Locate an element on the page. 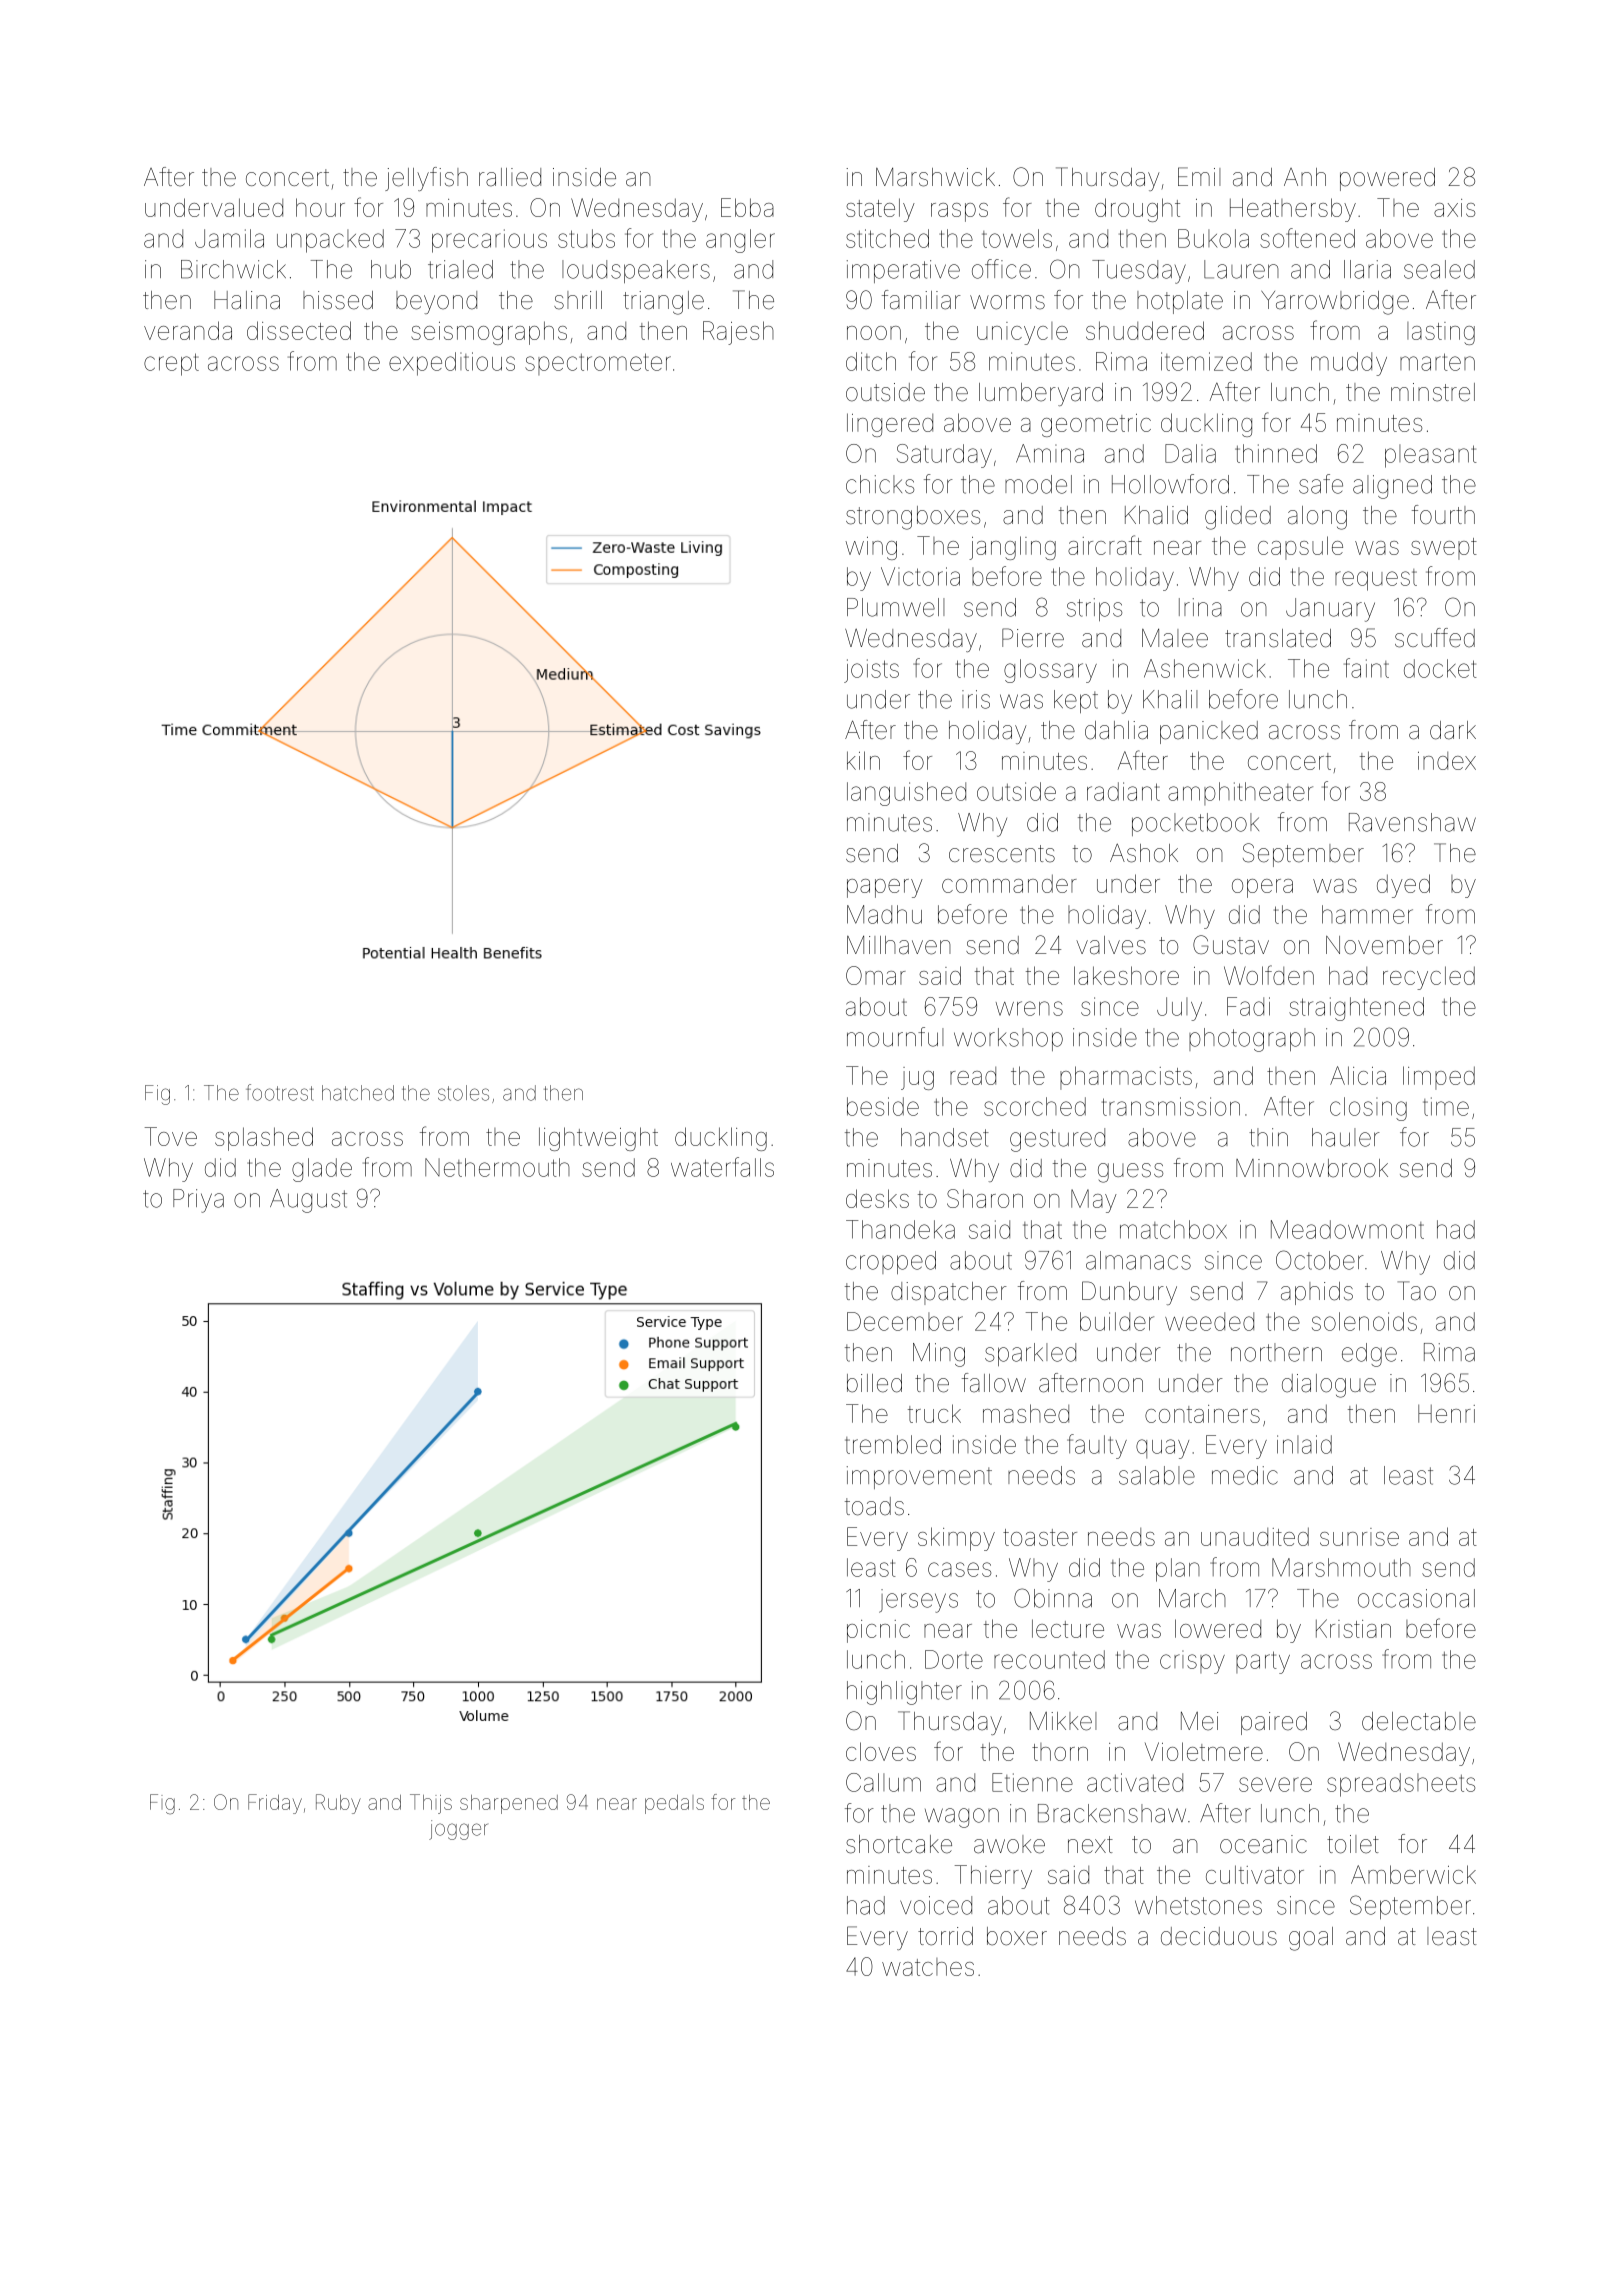 The image size is (1620, 2292). deciduous is located at coordinates (1219, 1936).
